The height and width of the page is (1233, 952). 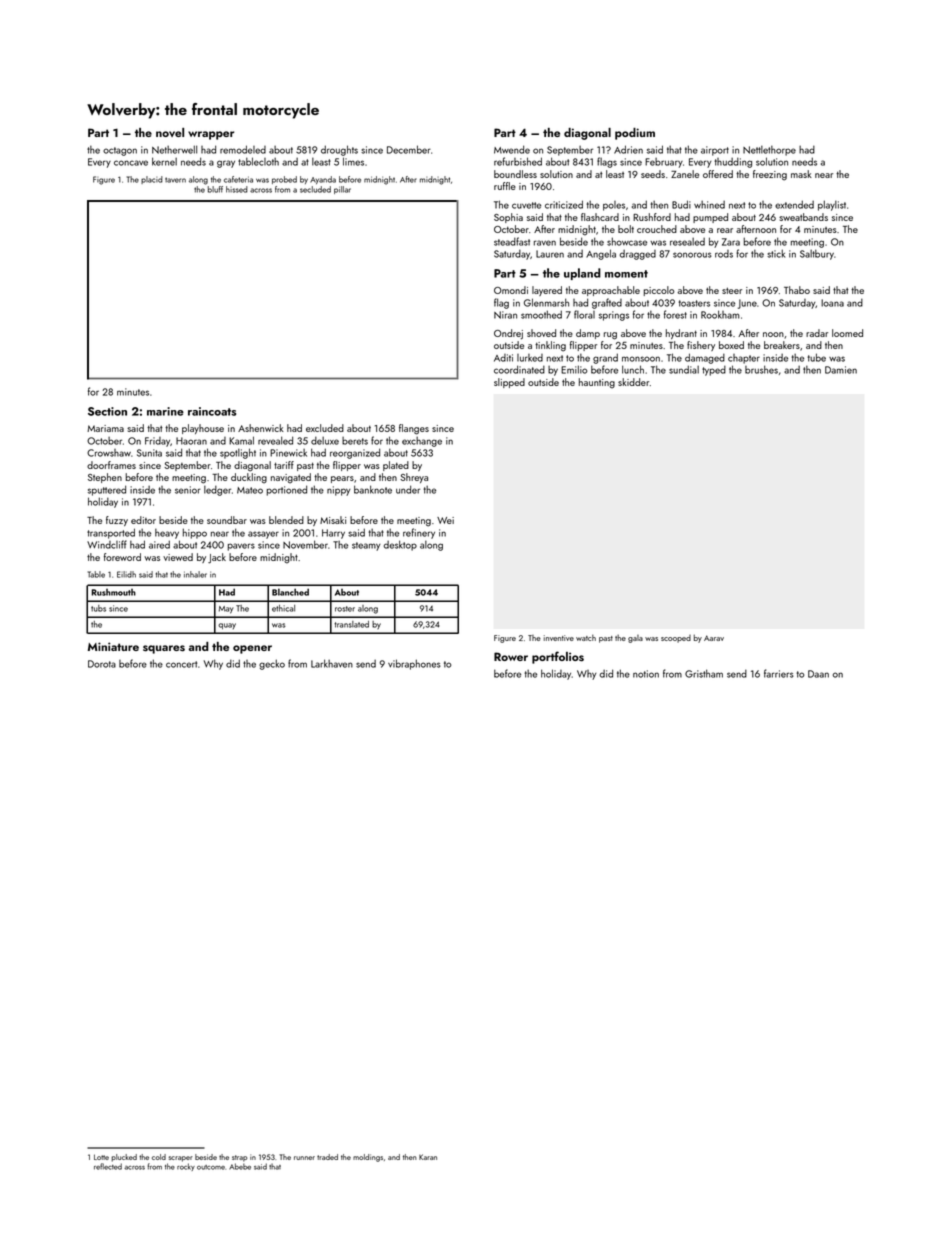 I want to click on desktop, so click(x=400, y=545).
